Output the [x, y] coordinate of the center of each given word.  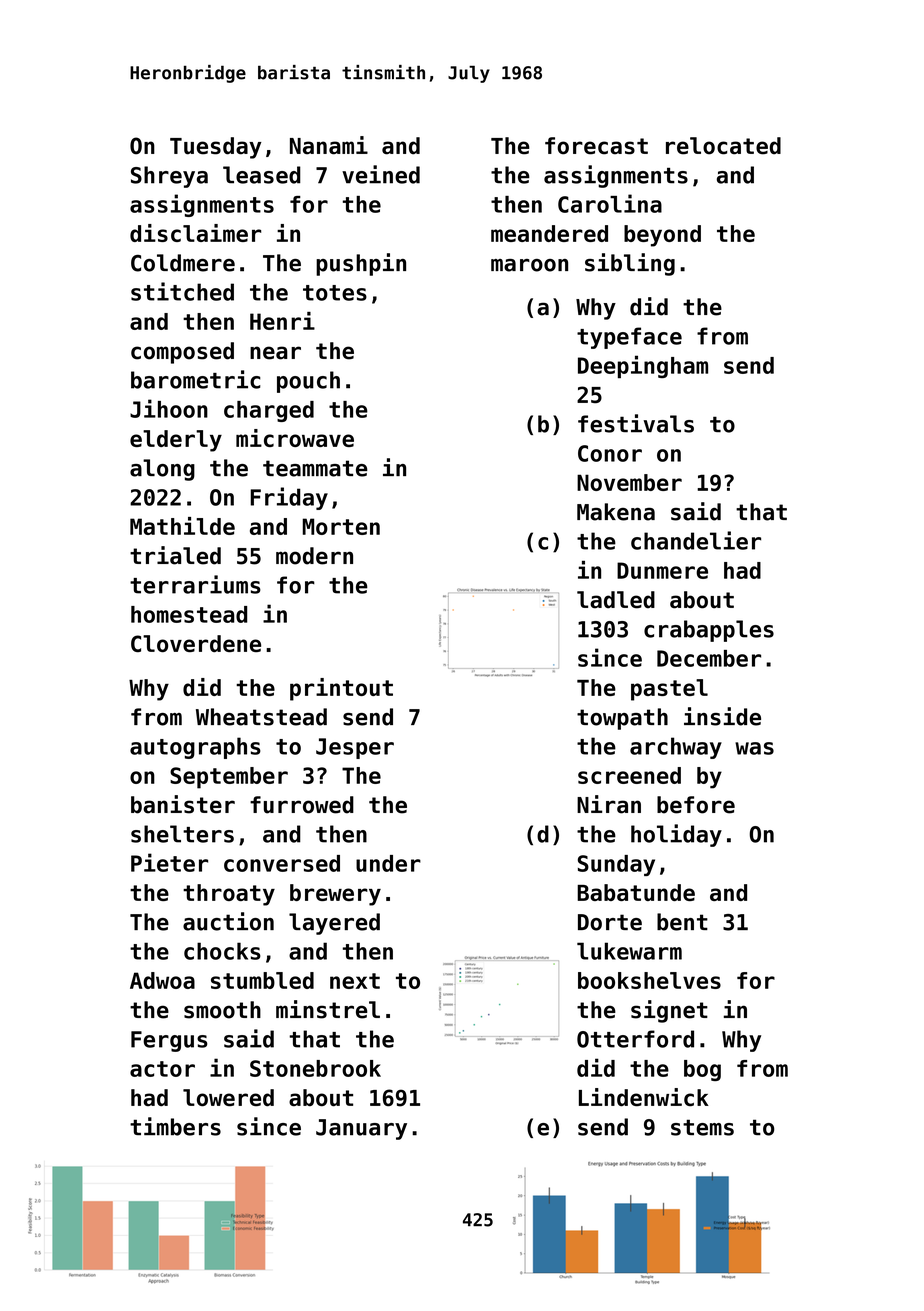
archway [676, 748]
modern [314, 556]
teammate [315, 468]
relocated [723, 146]
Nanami [329, 145]
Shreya [169, 177]
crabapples [709, 631]
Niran [609, 804]
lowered [228, 1098]
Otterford [635, 1039]
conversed [282, 863]
